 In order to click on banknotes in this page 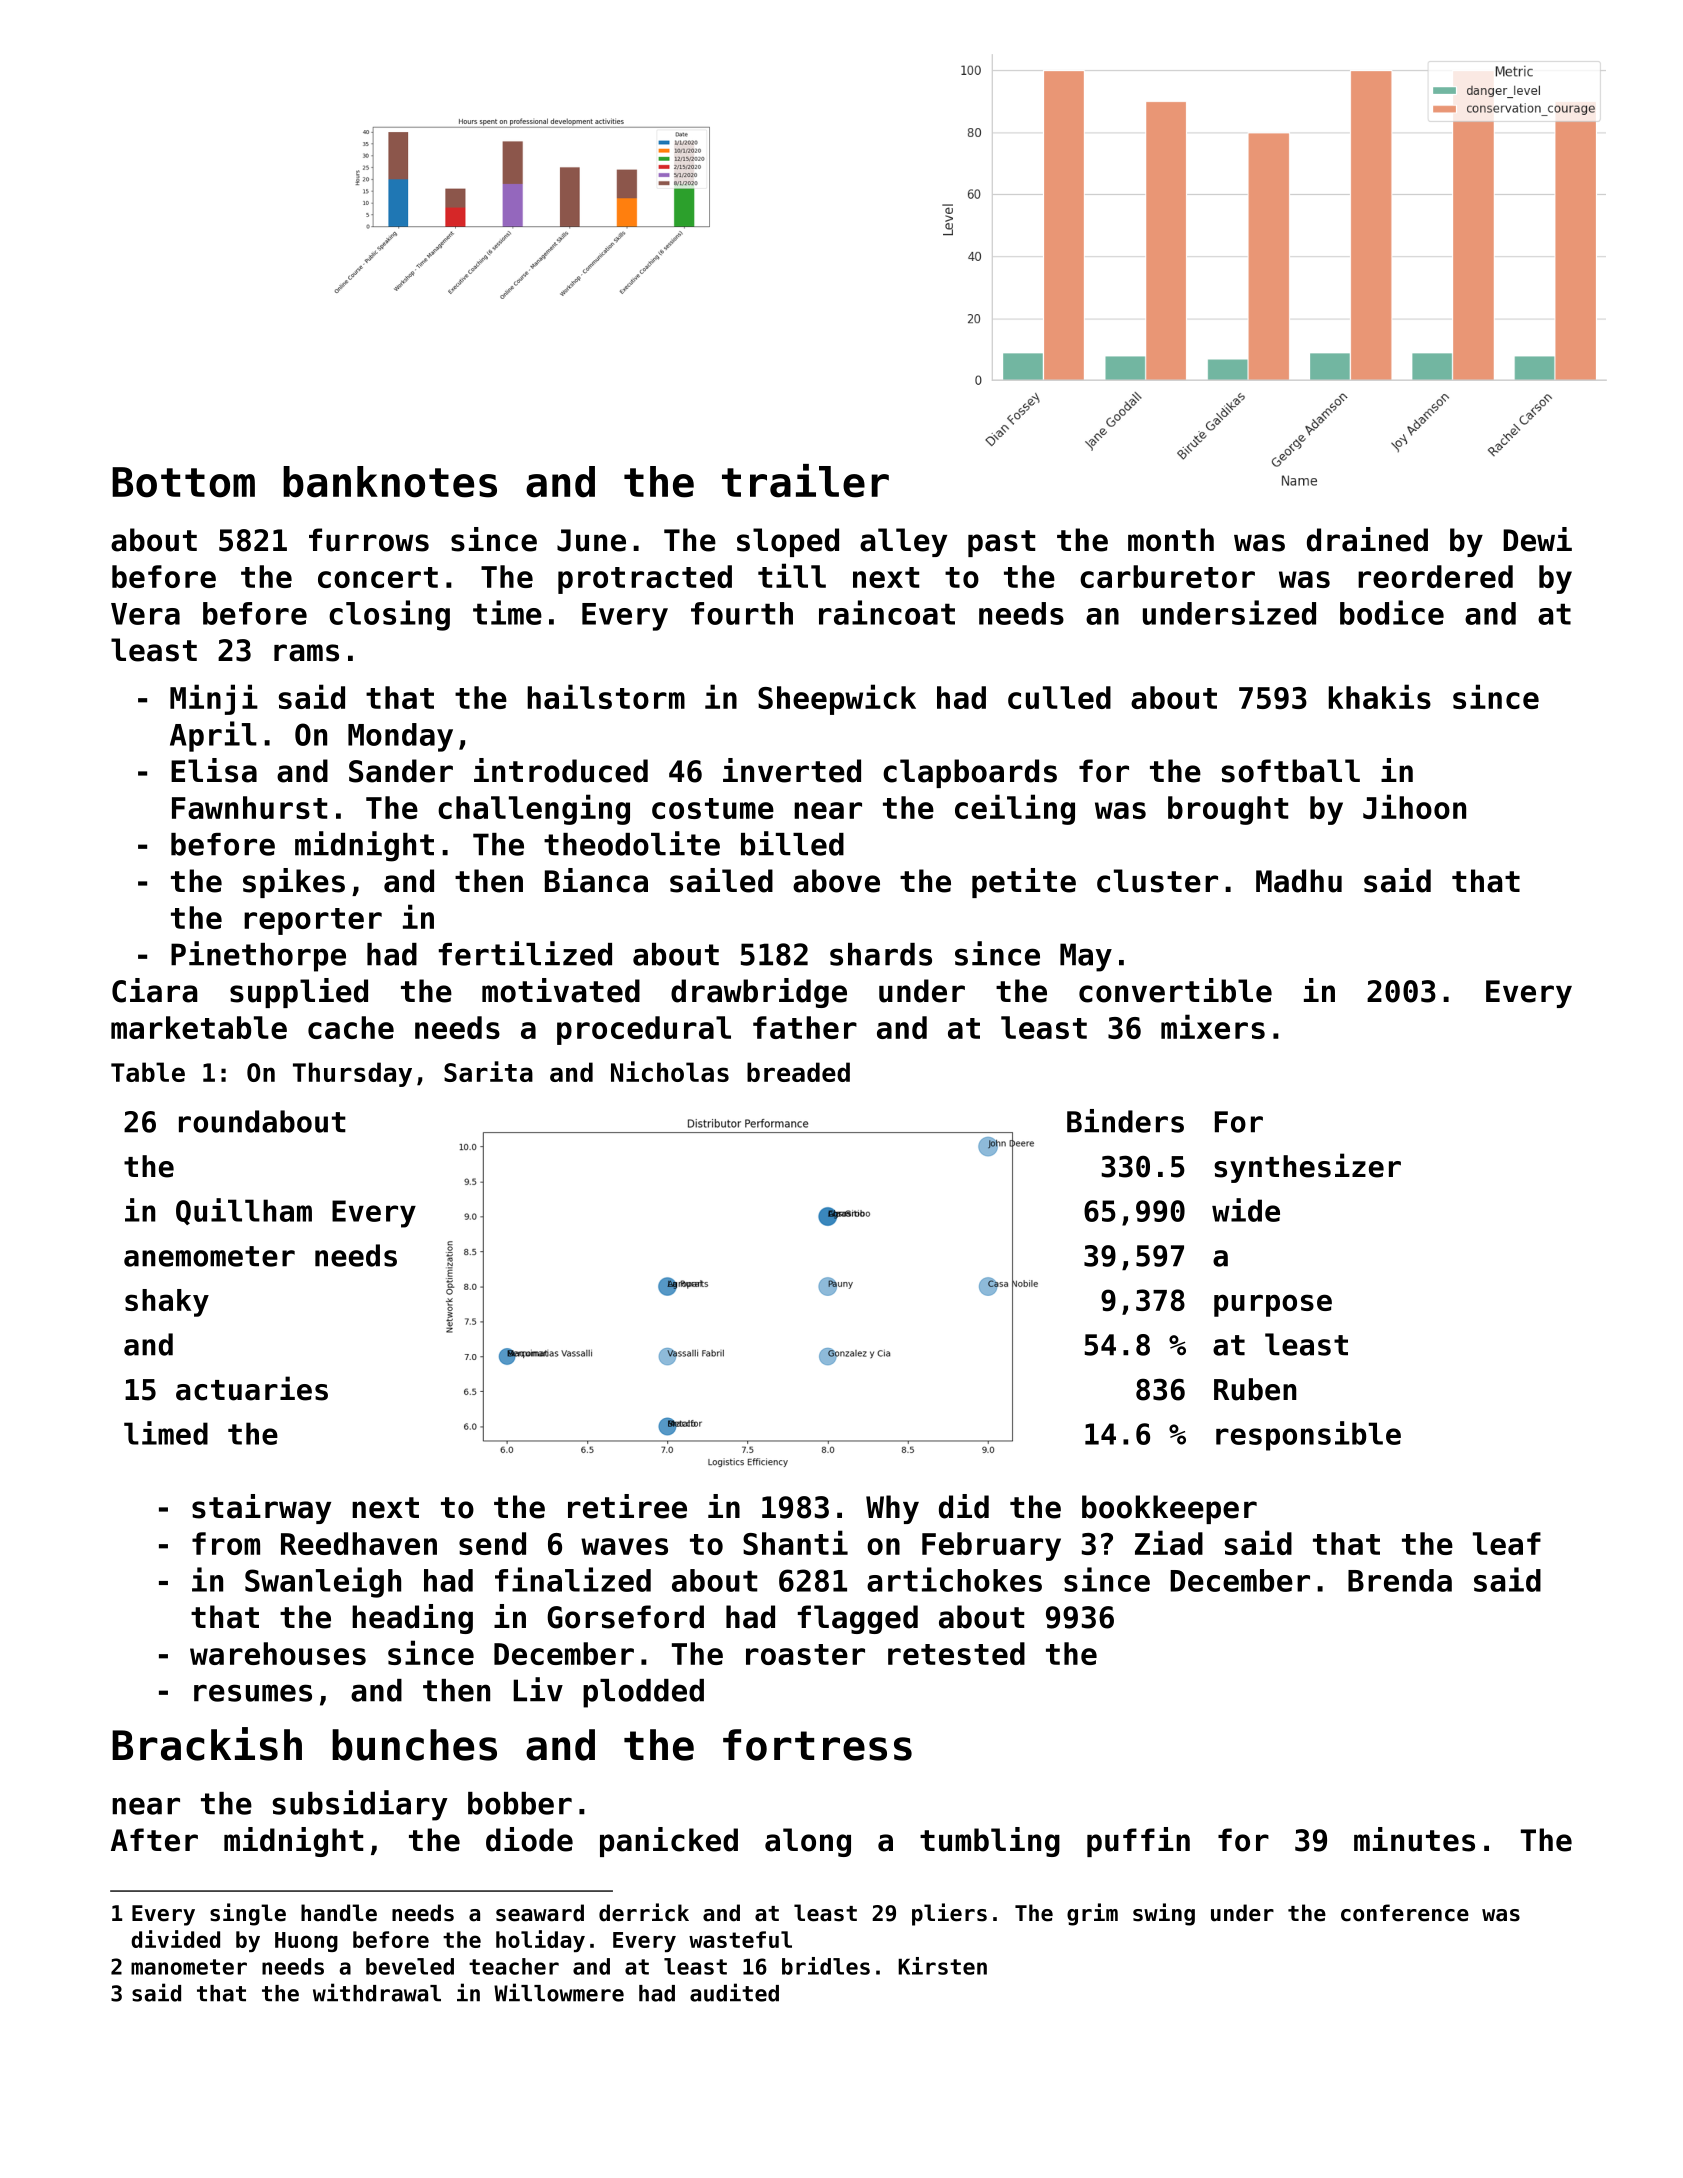, I will do `click(390, 482)`.
